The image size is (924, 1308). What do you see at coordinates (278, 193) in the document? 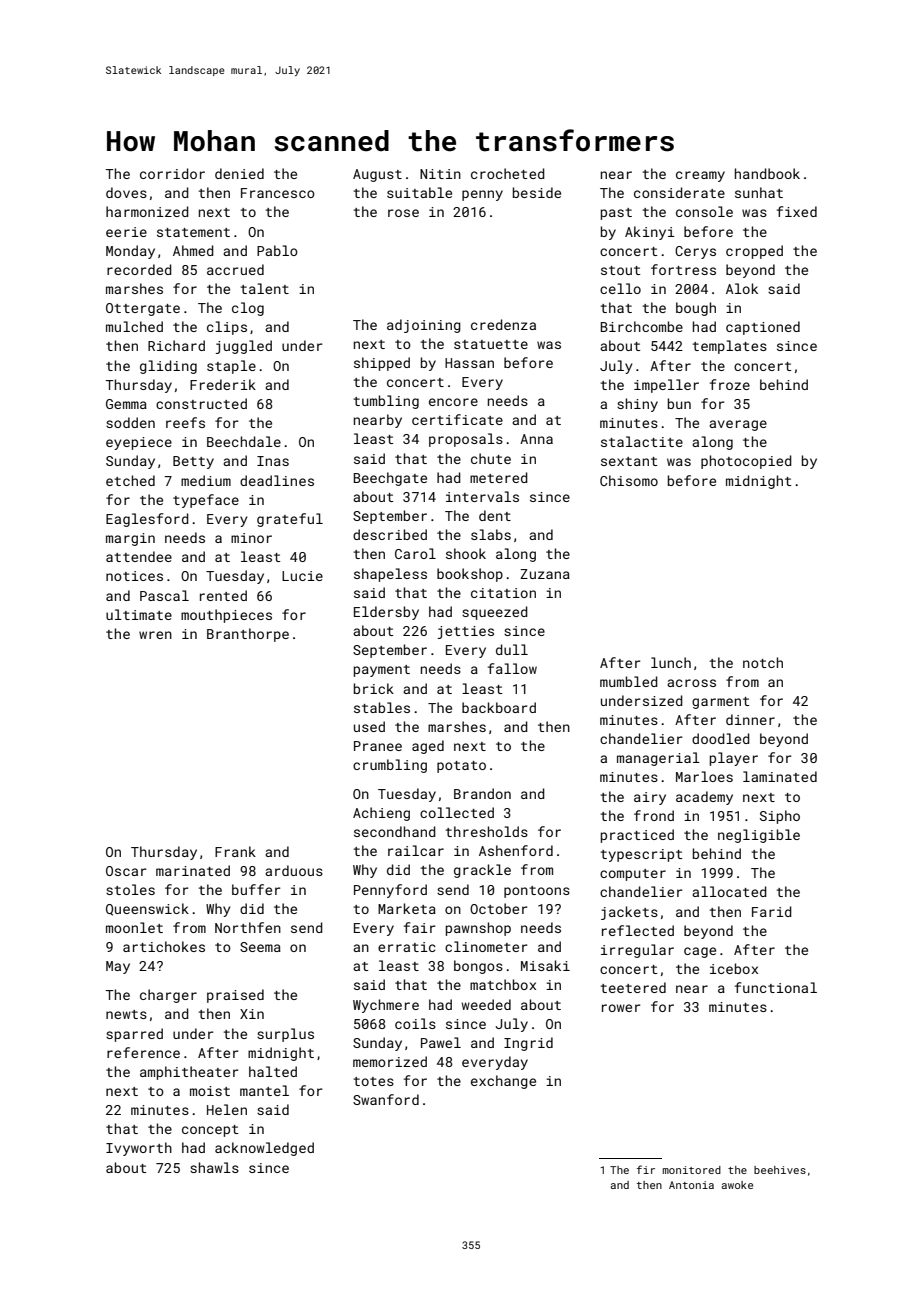
I see `Francesco` at bounding box center [278, 193].
